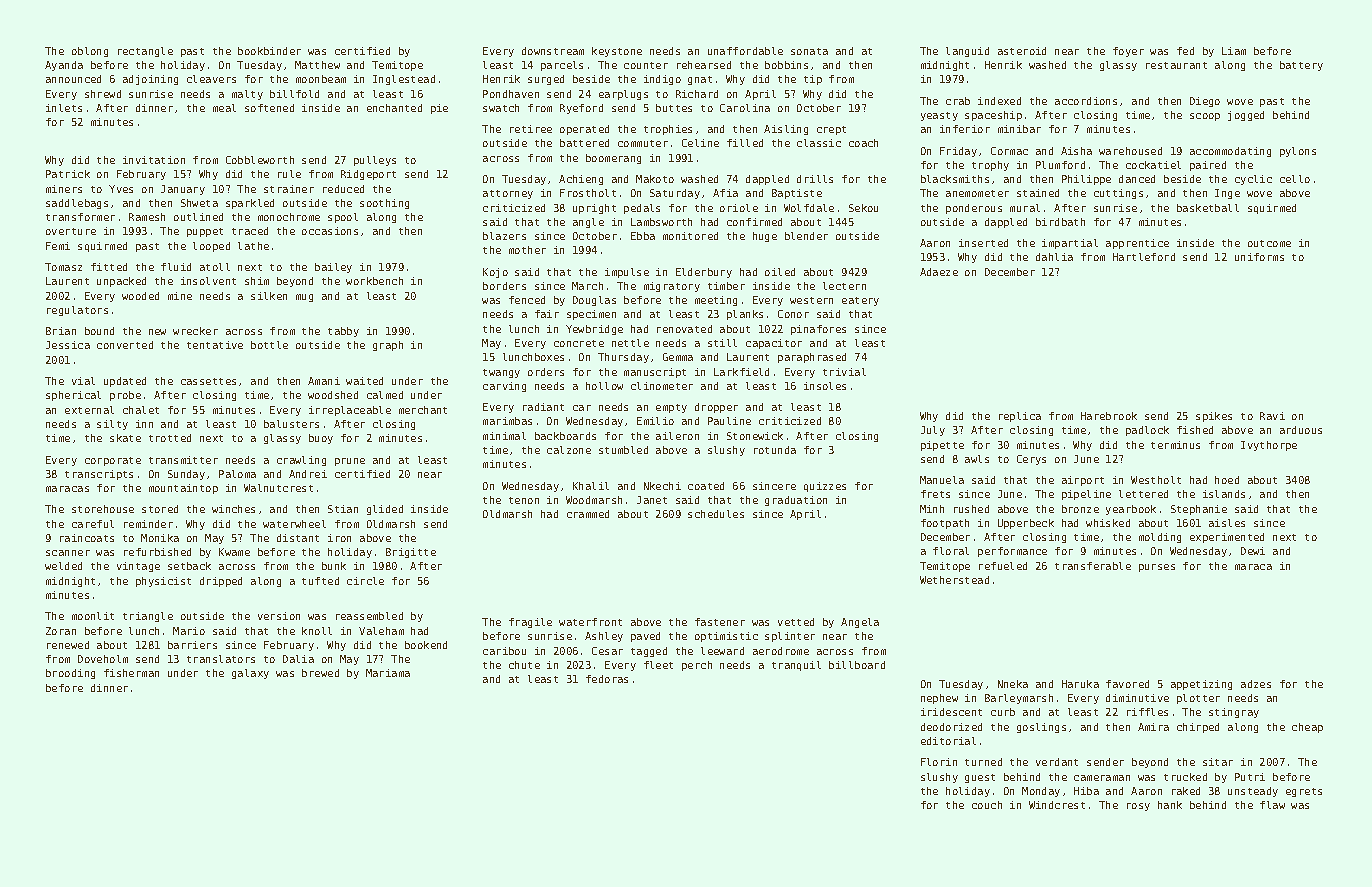 This screenshot has height=887, width=1372. Describe the element at coordinates (1227, 523) in the screenshot. I see `aisles` at that location.
